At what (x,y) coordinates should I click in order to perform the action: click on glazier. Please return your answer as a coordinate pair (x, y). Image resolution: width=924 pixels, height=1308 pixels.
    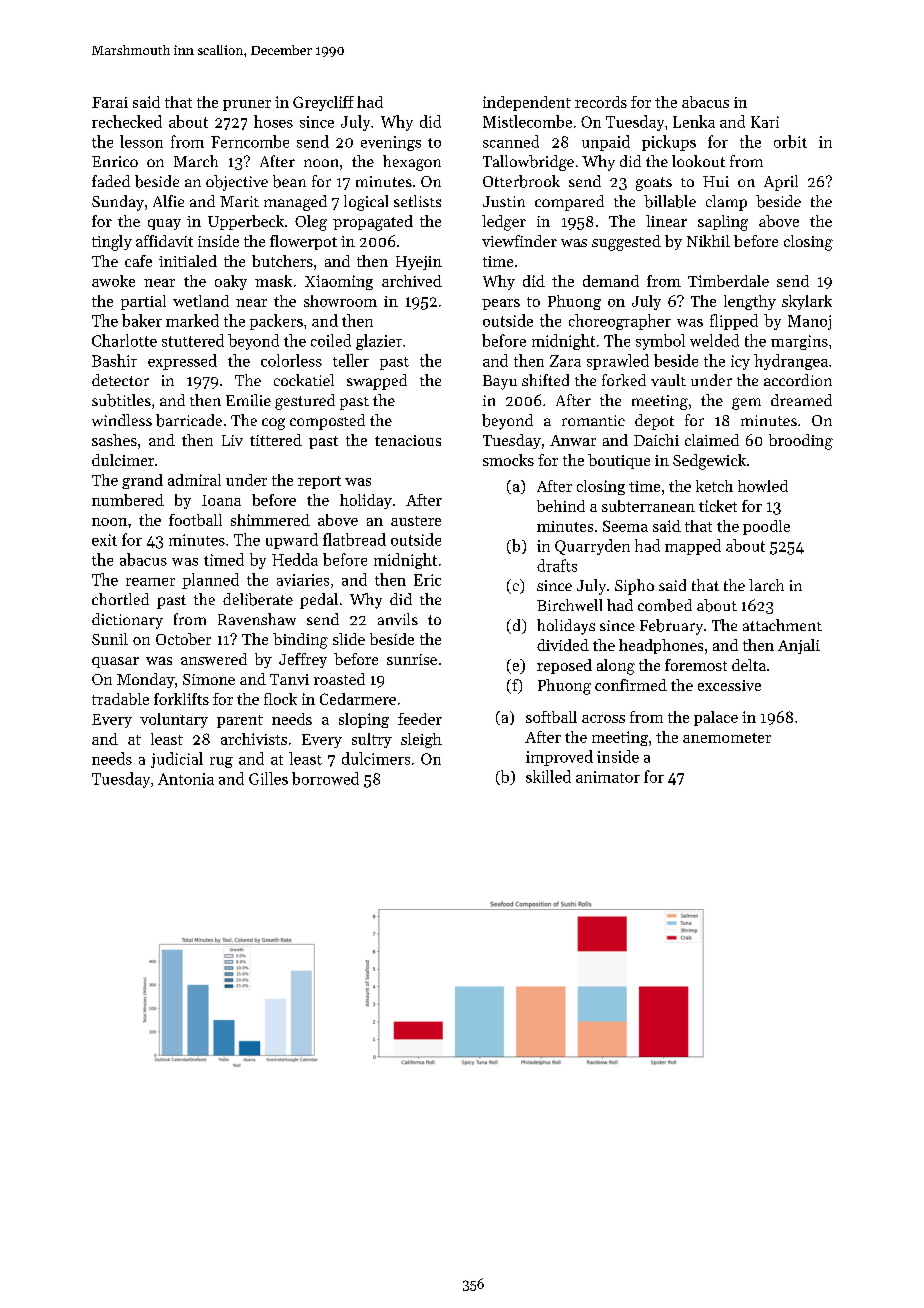
    Looking at the image, I should click on (379, 342).
